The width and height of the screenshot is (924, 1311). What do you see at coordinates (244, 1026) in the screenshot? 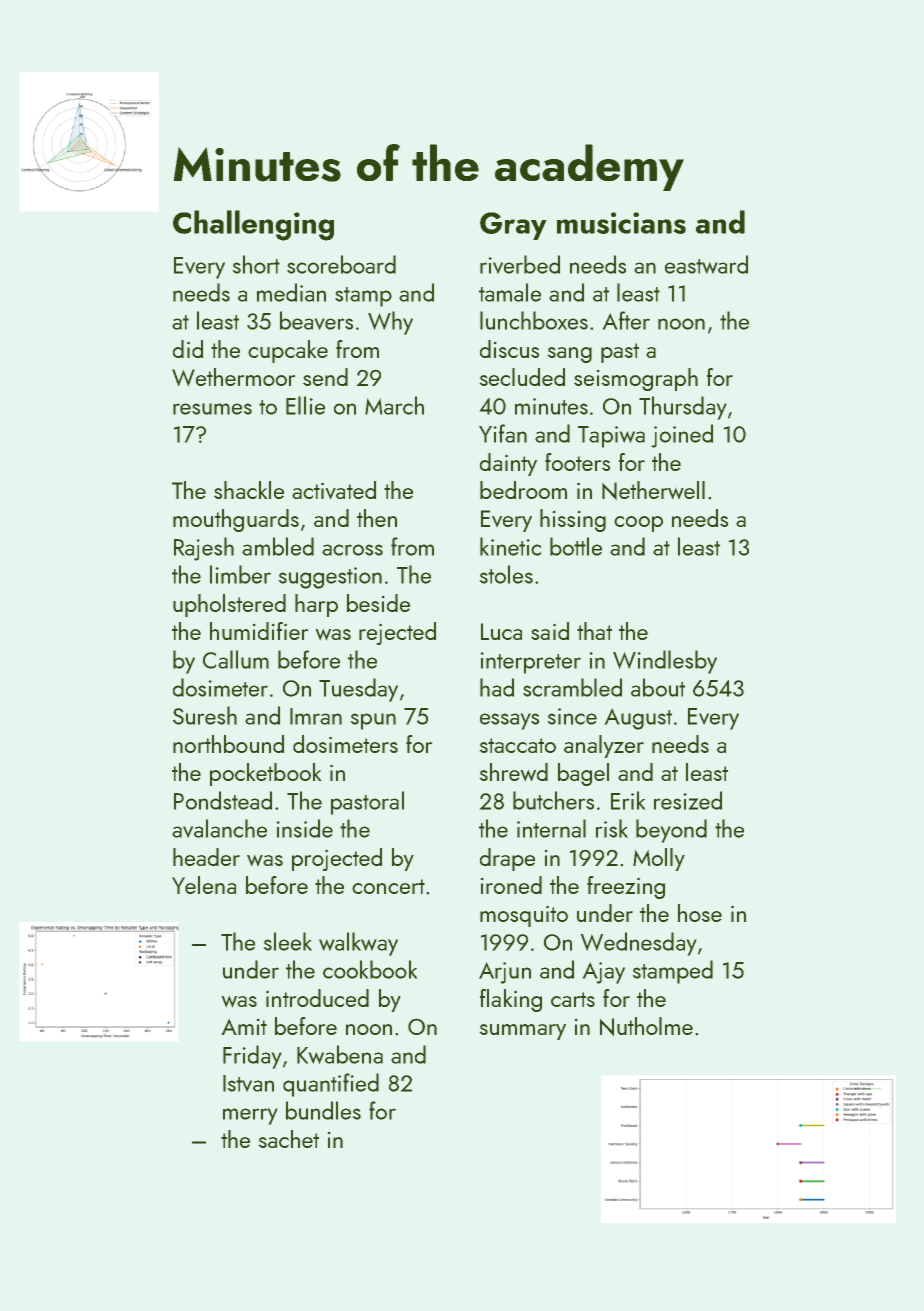
I see `Amit` at bounding box center [244, 1026].
